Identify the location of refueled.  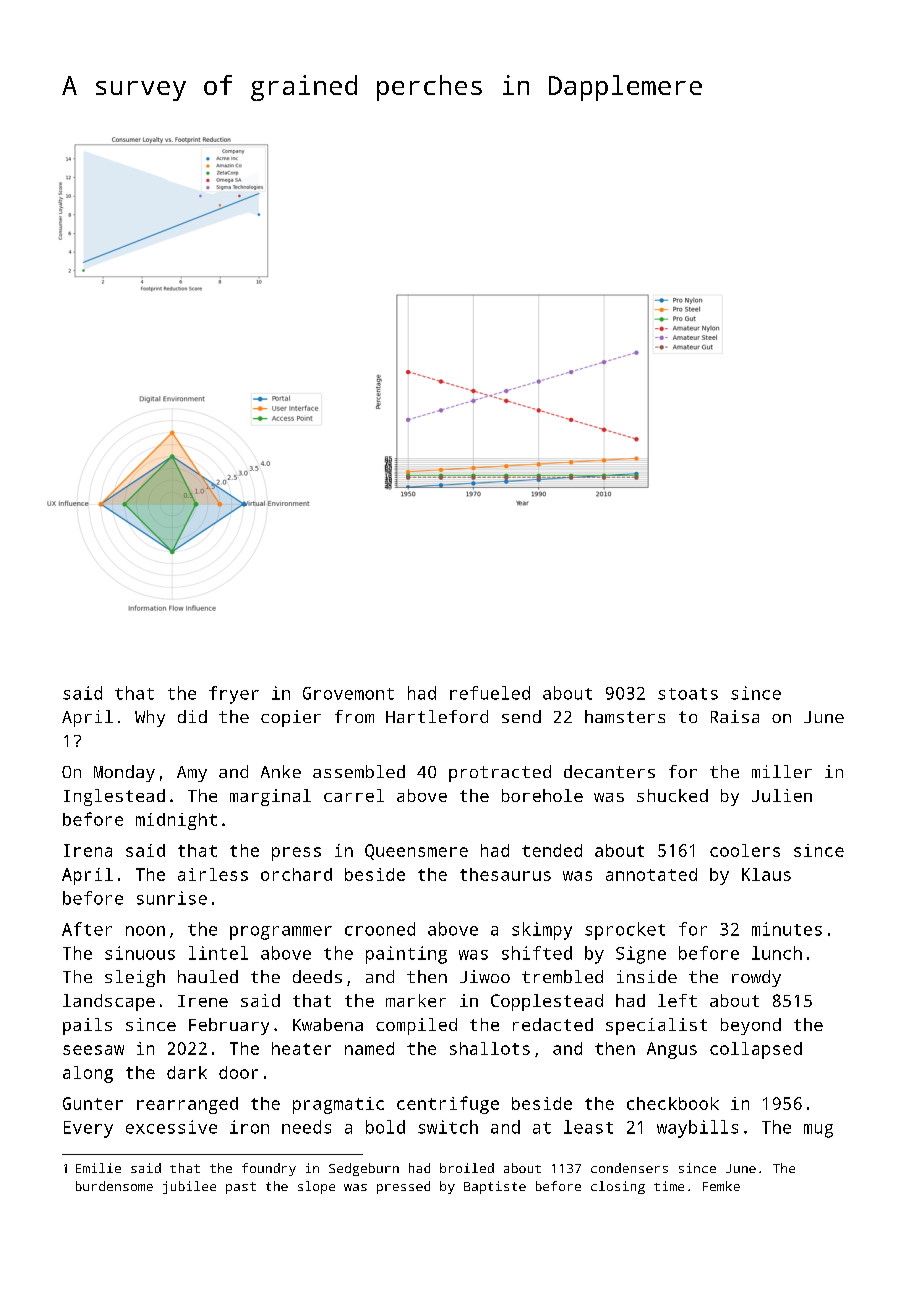
(490, 693).
